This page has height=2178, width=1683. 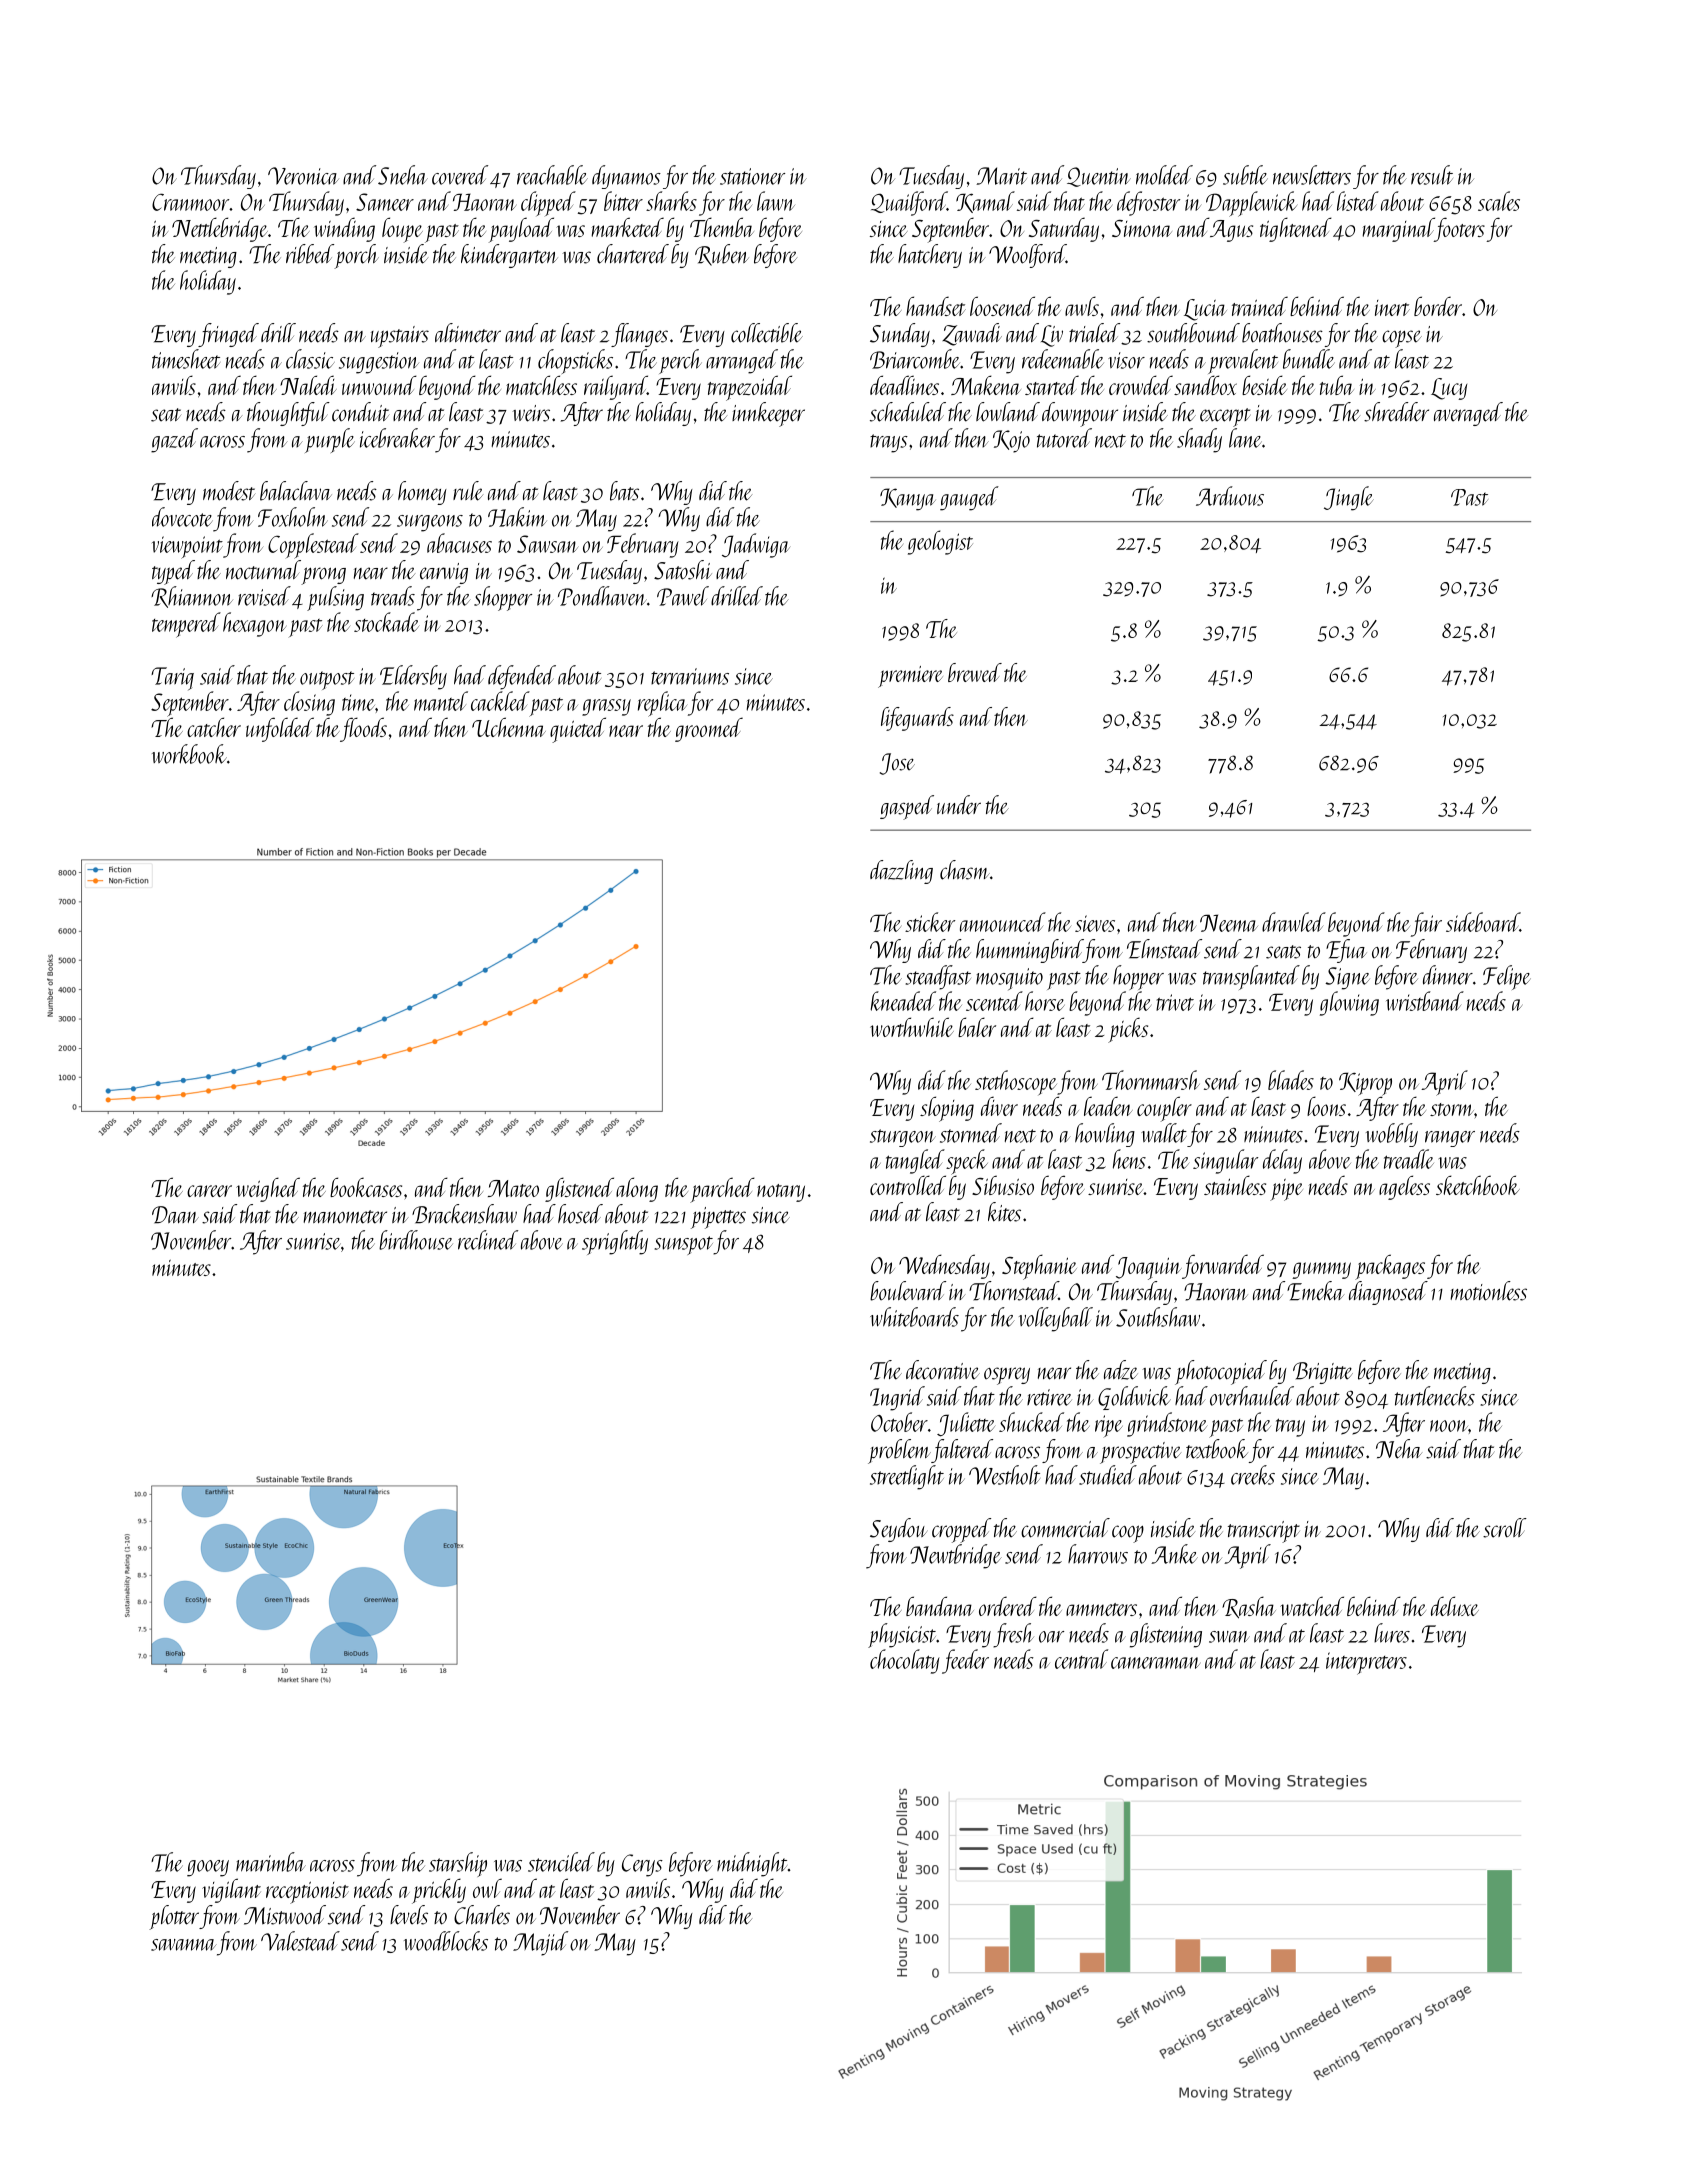 I want to click on trained, so click(x=1260, y=306).
